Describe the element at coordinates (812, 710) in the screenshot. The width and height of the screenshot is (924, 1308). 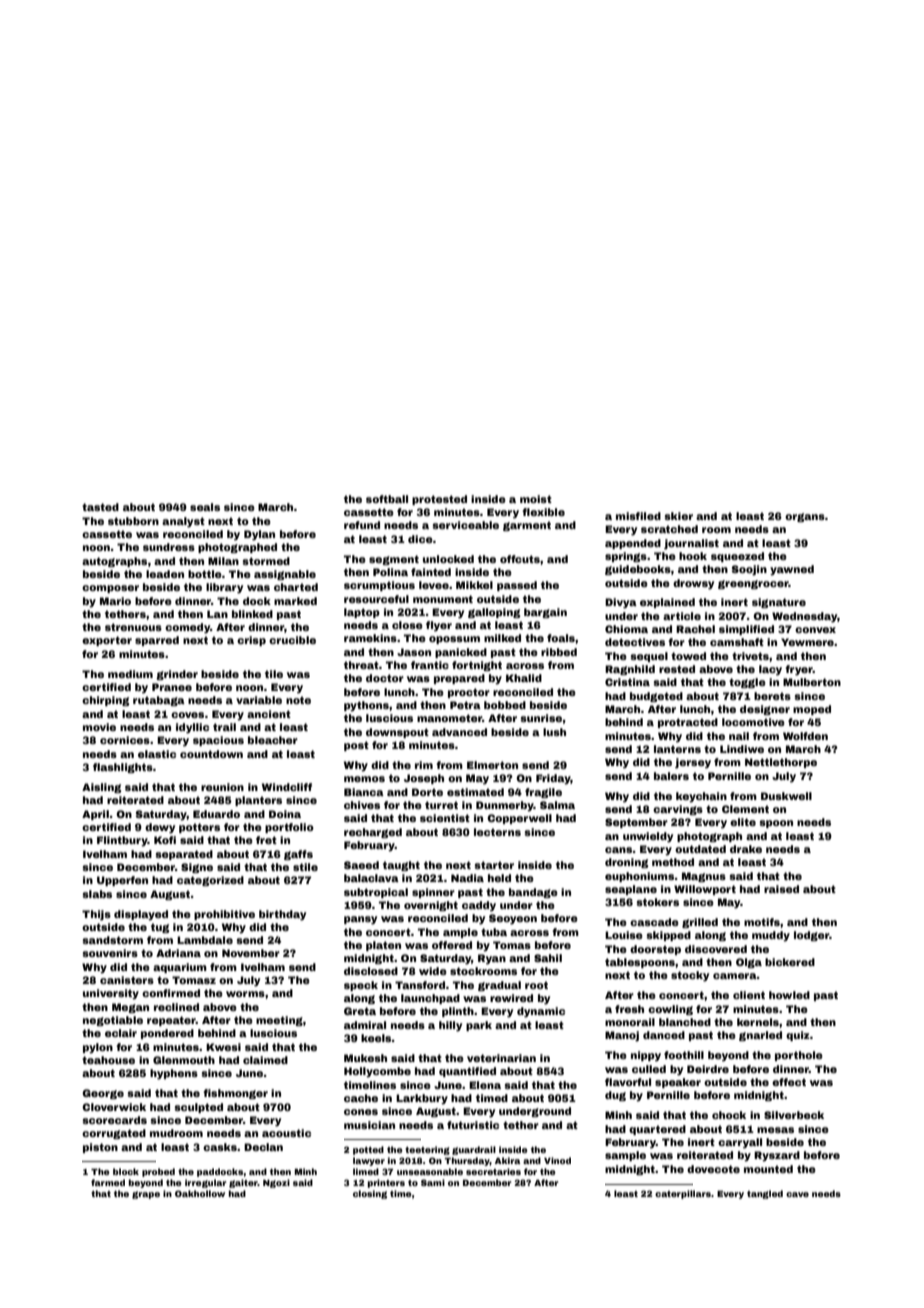
I see `moped` at that location.
